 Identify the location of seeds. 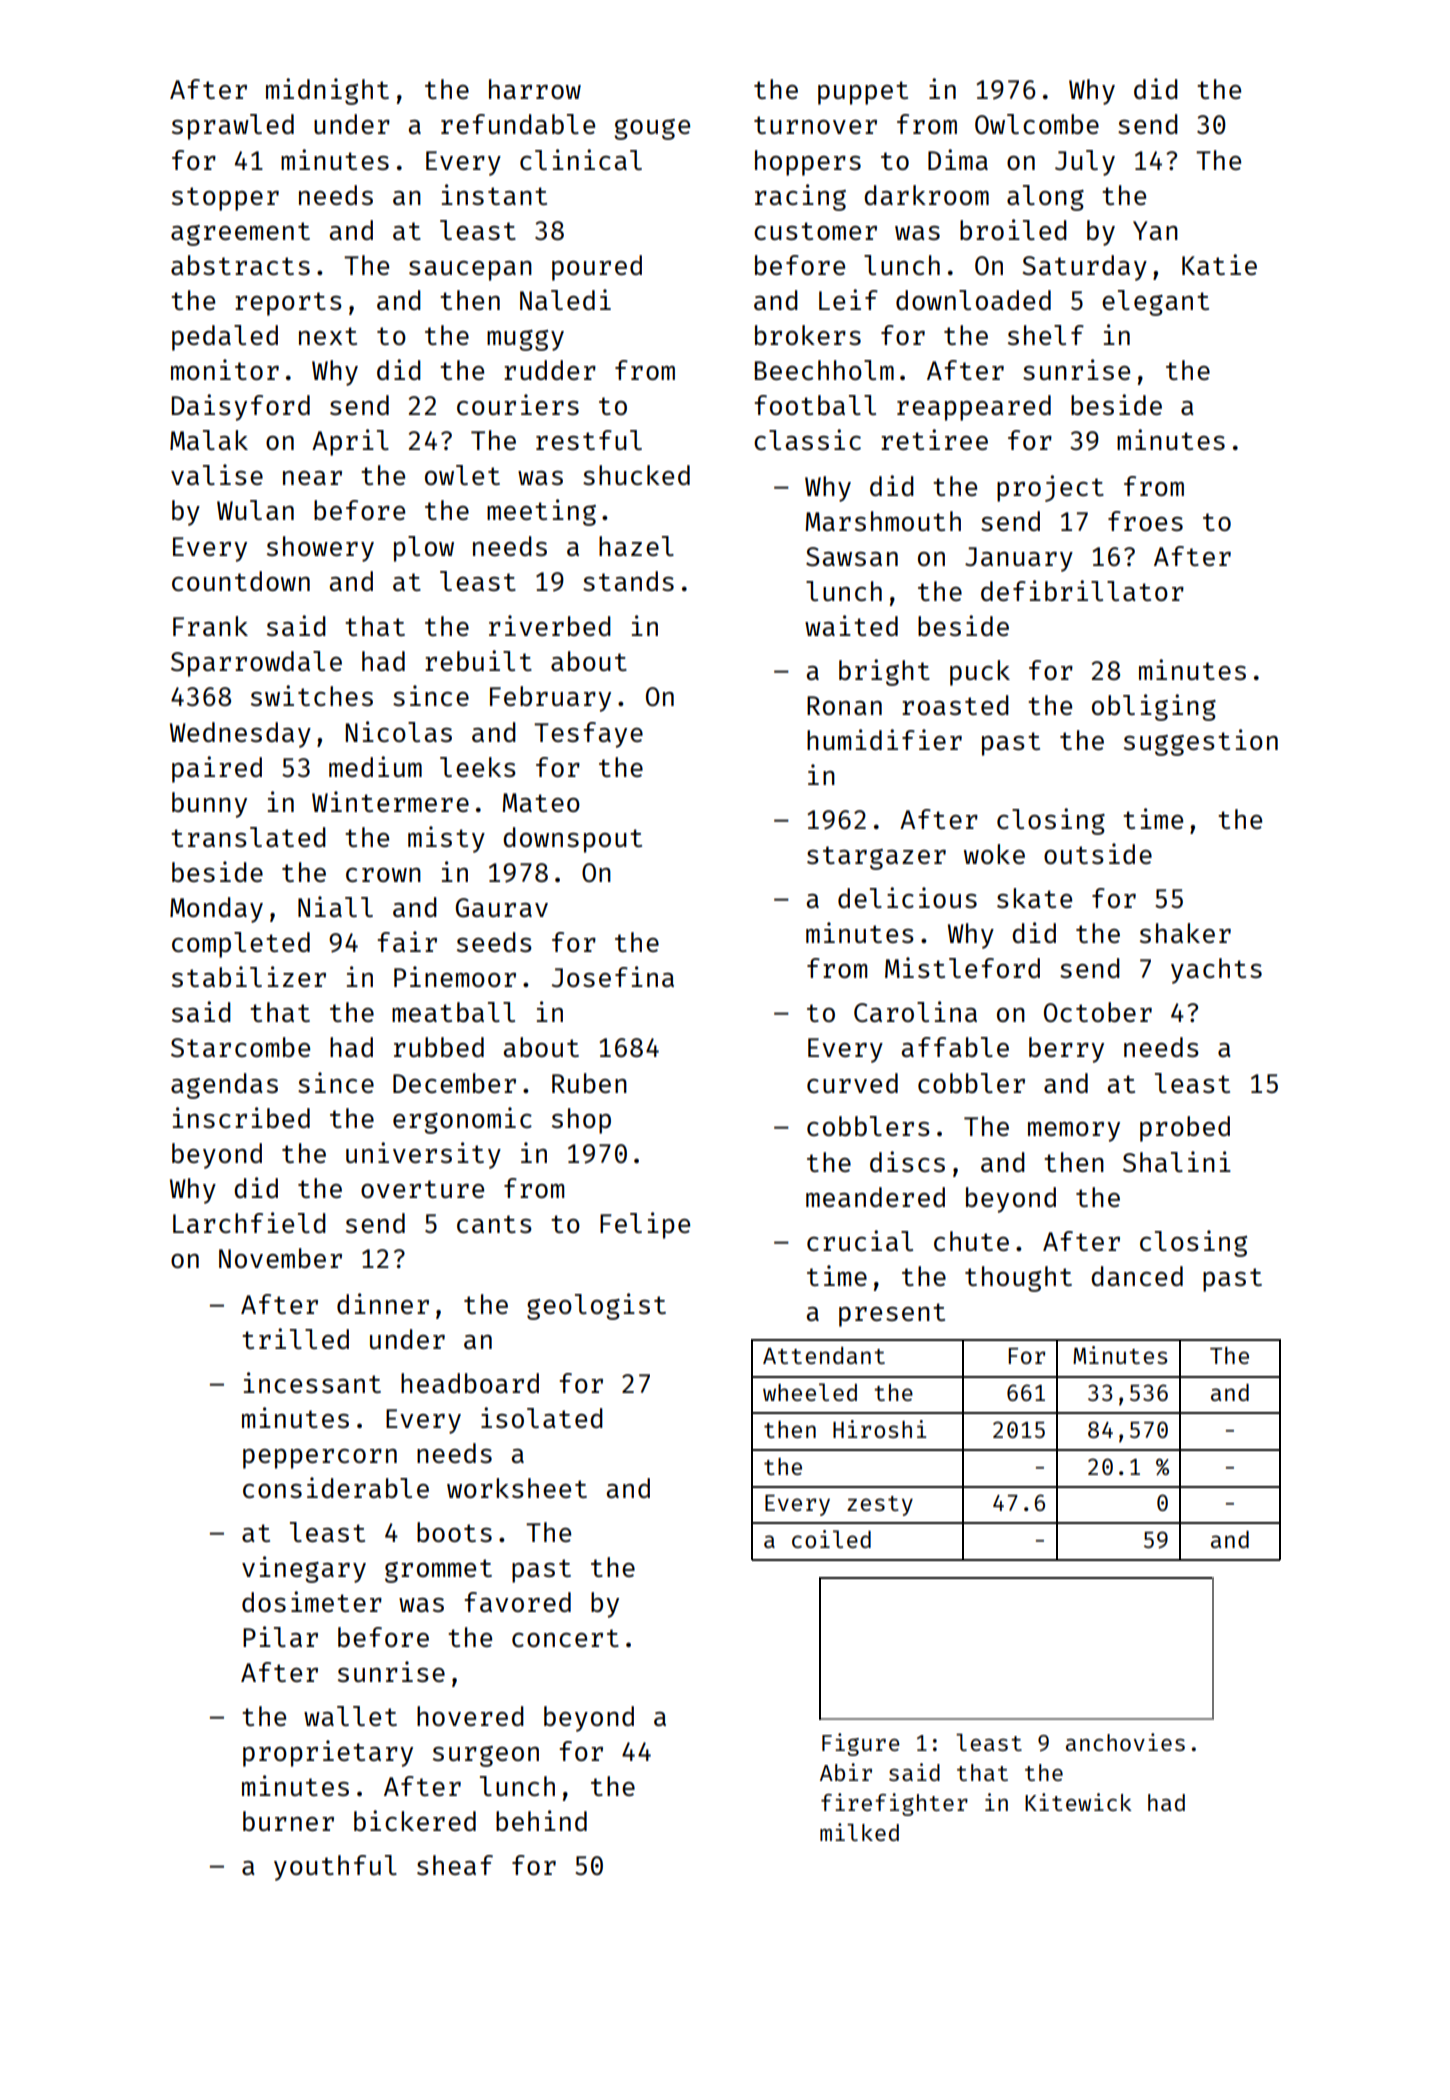
(494, 942).
